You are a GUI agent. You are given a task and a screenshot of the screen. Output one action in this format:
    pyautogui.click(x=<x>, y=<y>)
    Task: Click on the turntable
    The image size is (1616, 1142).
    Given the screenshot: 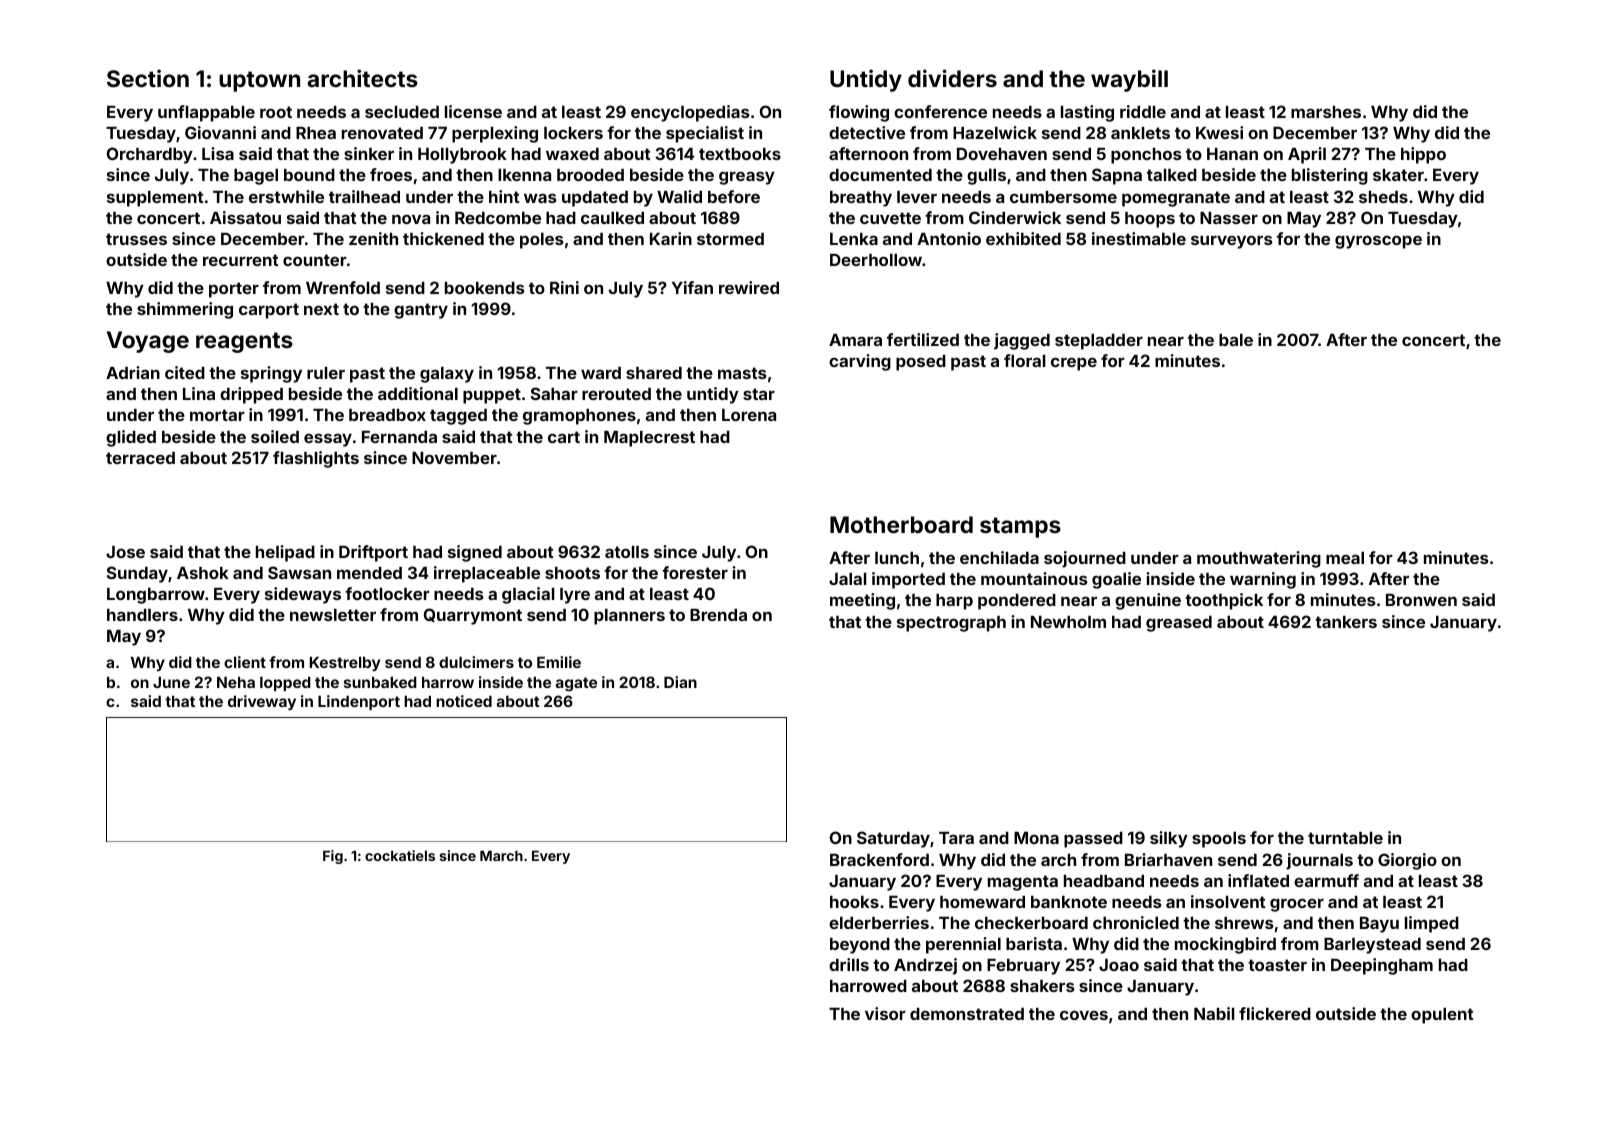 What is the action you would take?
    pyautogui.click(x=1345, y=838)
